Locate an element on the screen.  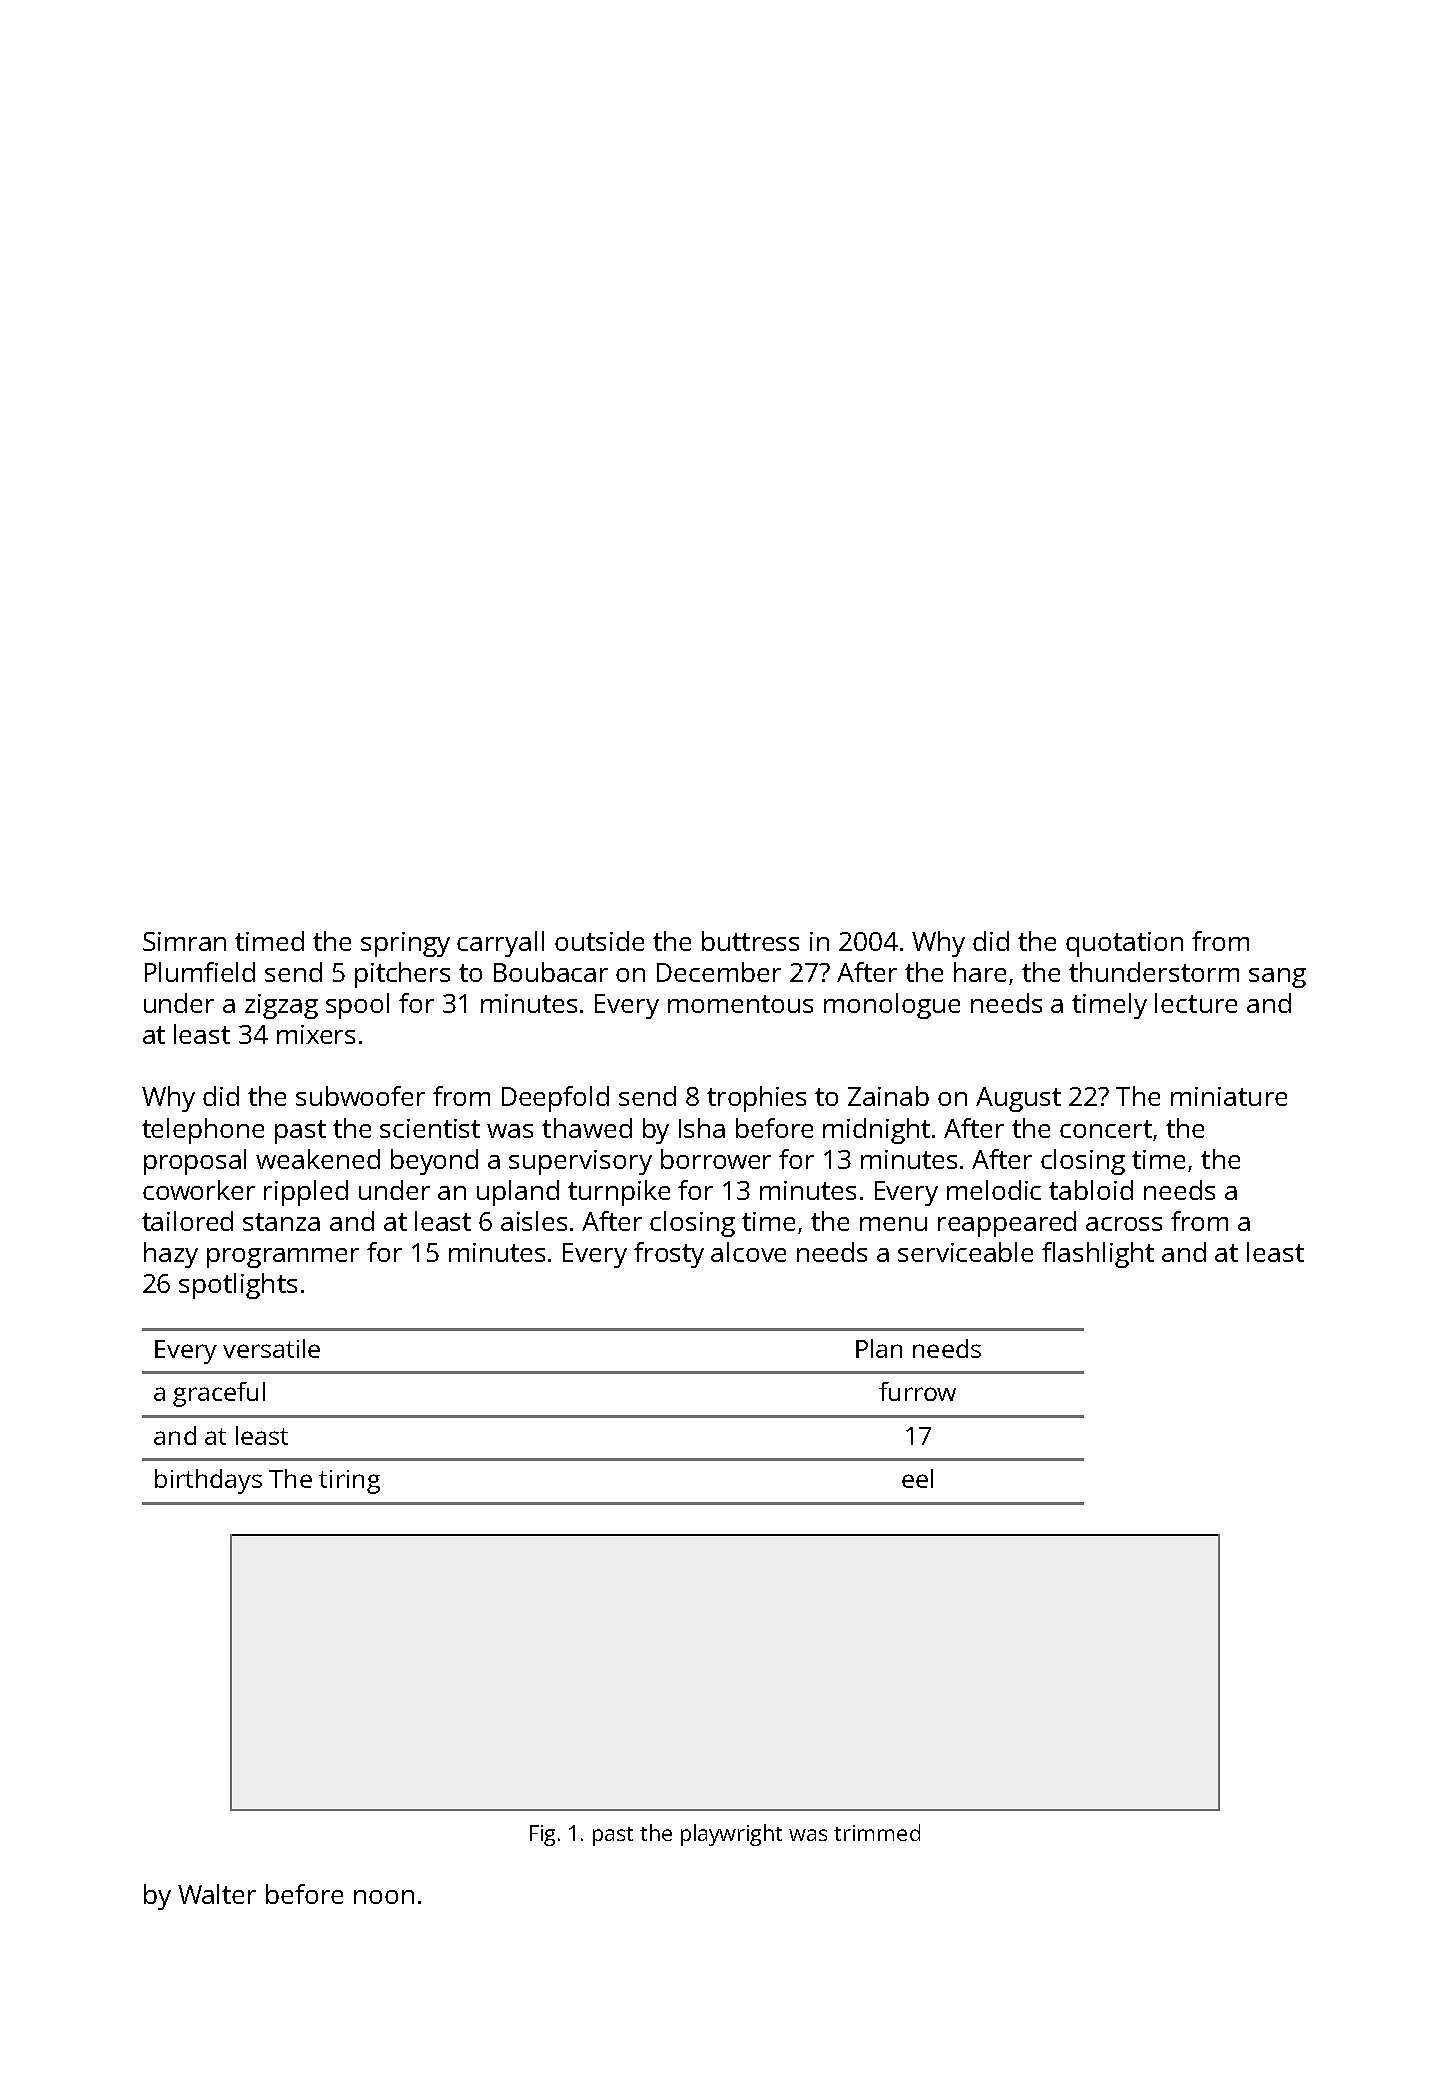
Walter is located at coordinates (217, 1894).
